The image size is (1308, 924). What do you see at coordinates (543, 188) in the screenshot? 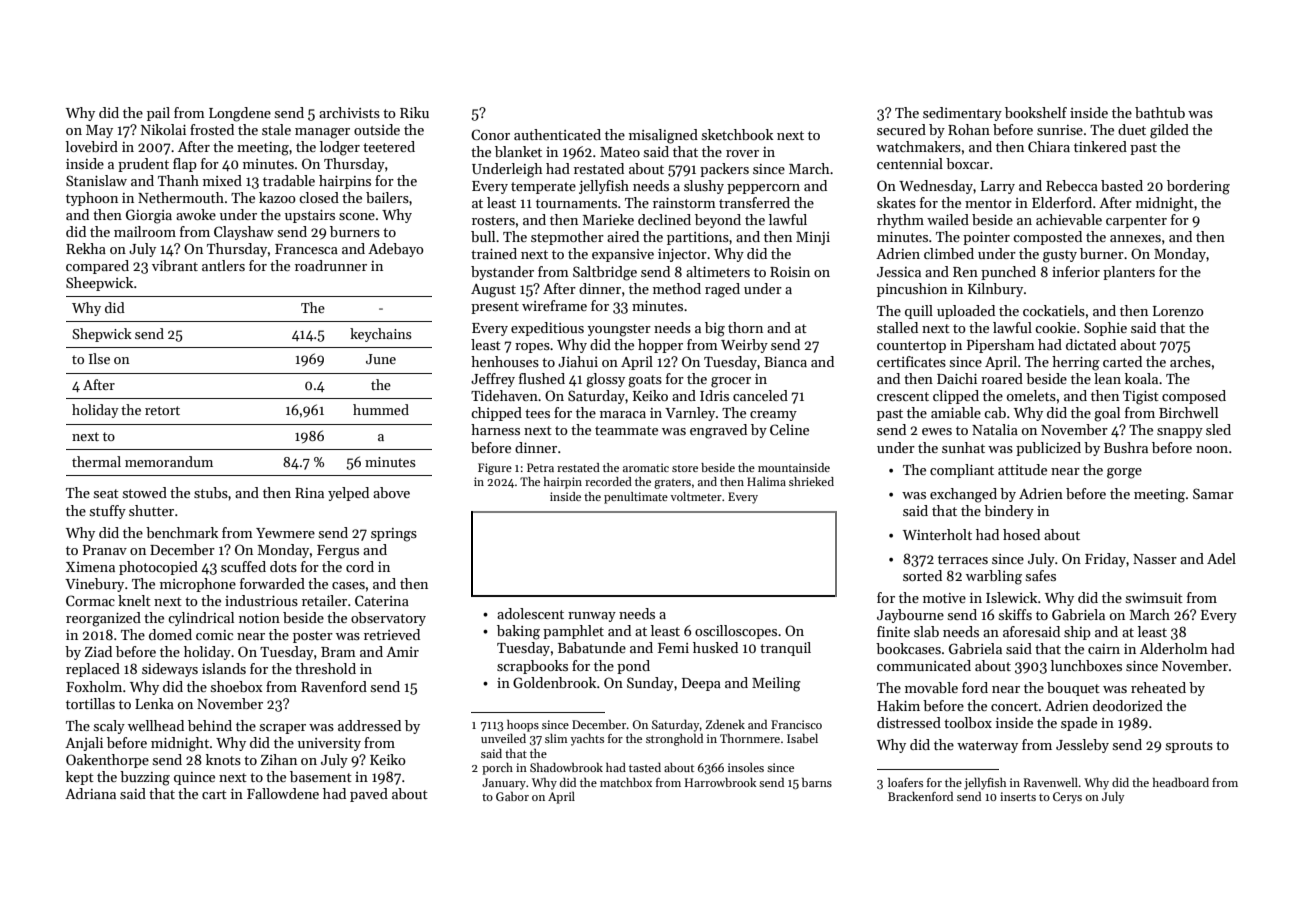
I see `temperate` at bounding box center [543, 188].
